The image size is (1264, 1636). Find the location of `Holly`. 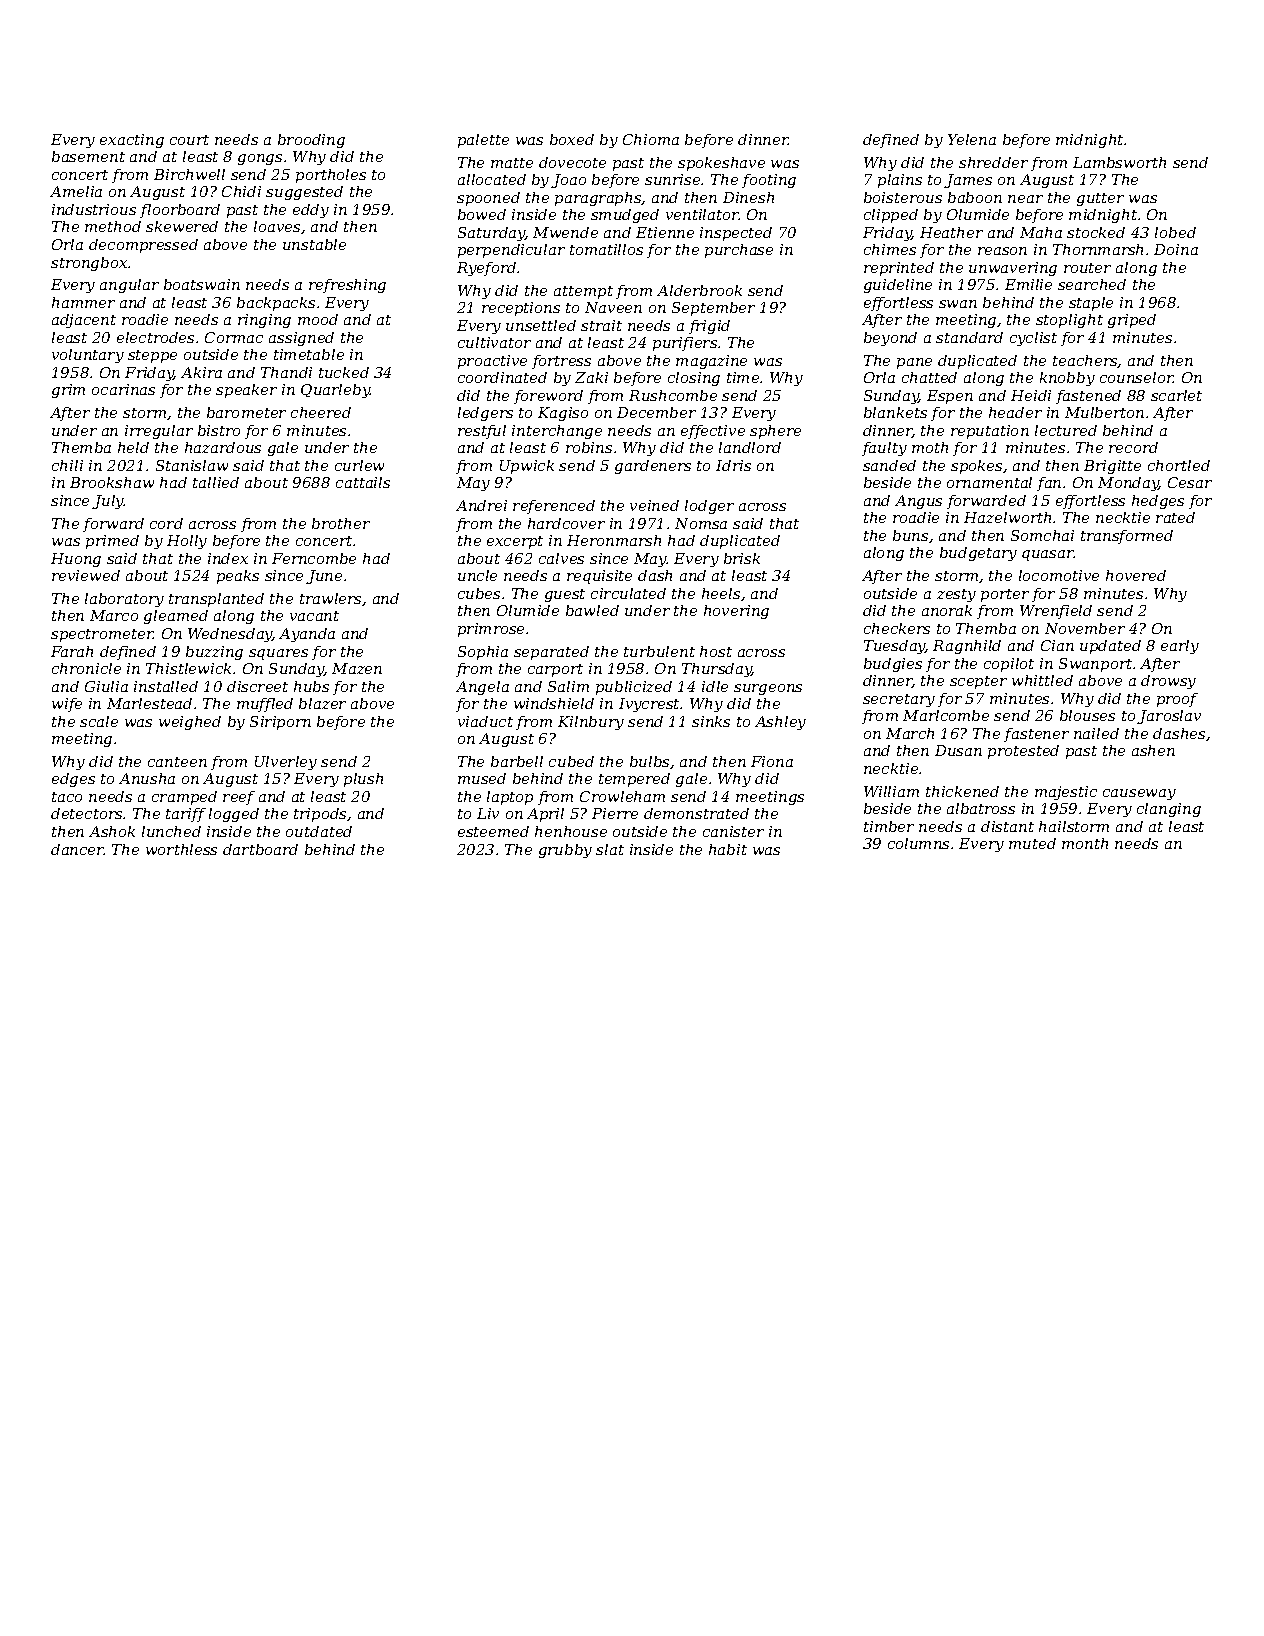

Holly is located at coordinates (187, 542).
